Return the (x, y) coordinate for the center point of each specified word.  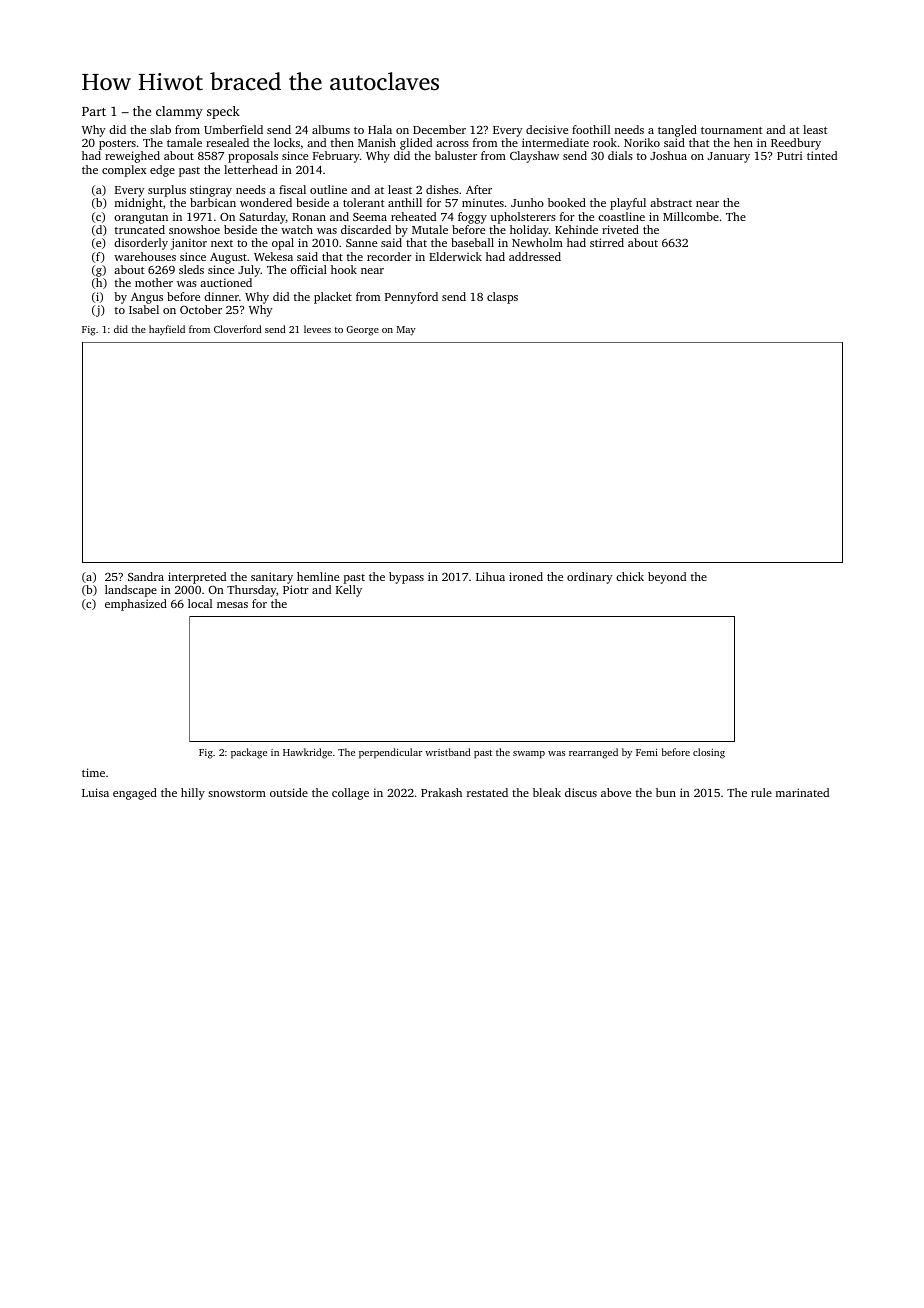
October (201, 309)
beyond (667, 578)
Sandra (146, 576)
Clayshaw (534, 157)
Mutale (430, 229)
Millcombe (691, 216)
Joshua (668, 155)
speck (223, 112)
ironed (526, 576)
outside (289, 792)
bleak (547, 792)
